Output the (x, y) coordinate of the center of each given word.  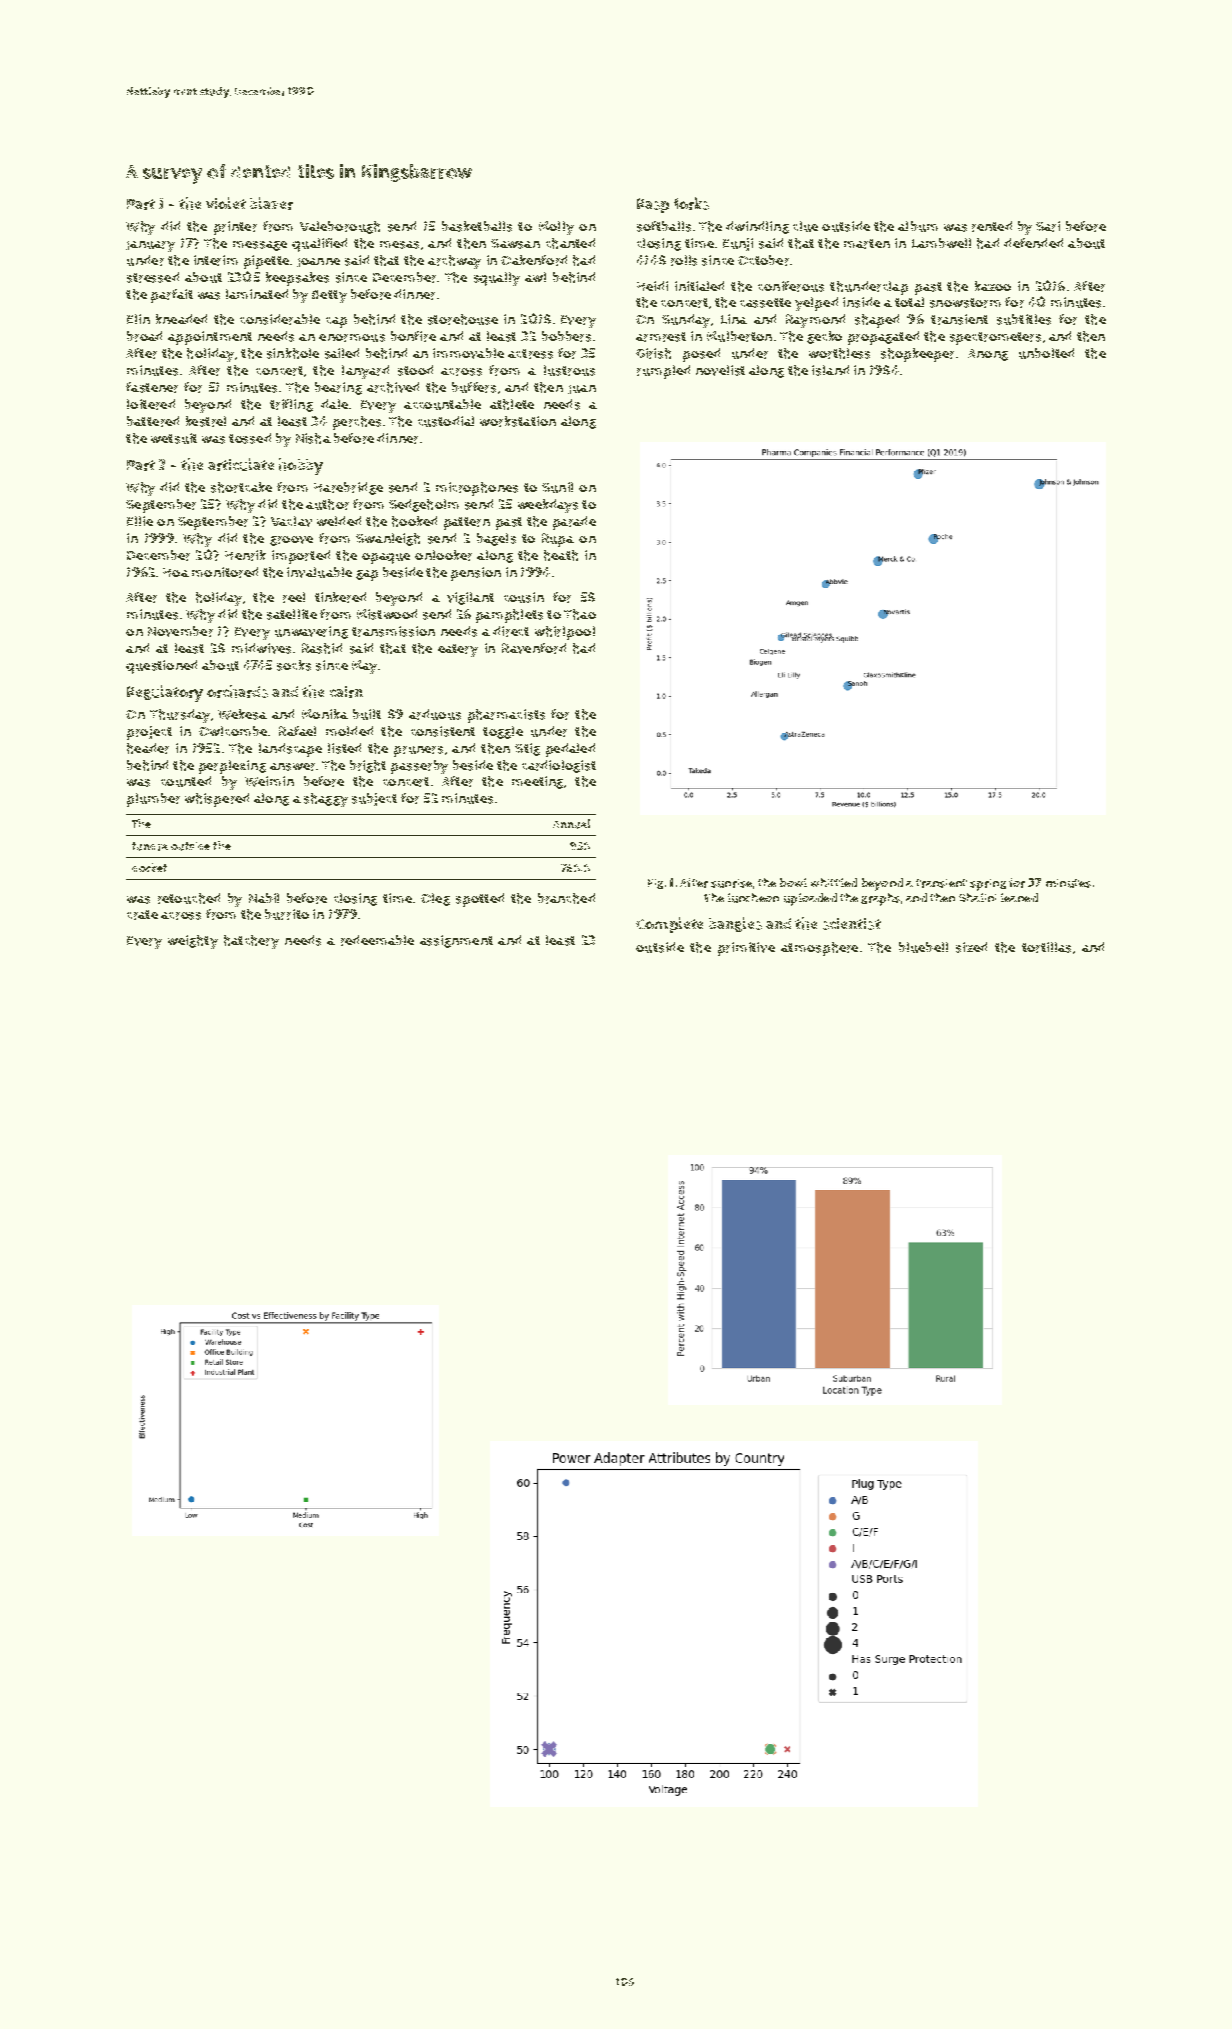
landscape (290, 750)
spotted (480, 900)
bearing (338, 388)
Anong (988, 355)
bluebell (923, 947)
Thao (580, 614)
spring (988, 885)
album (918, 226)
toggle (503, 732)
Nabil (264, 898)
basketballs (477, 226)
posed (701, 355)
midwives (261, 648)
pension (476, 574)
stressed (153, 277)
